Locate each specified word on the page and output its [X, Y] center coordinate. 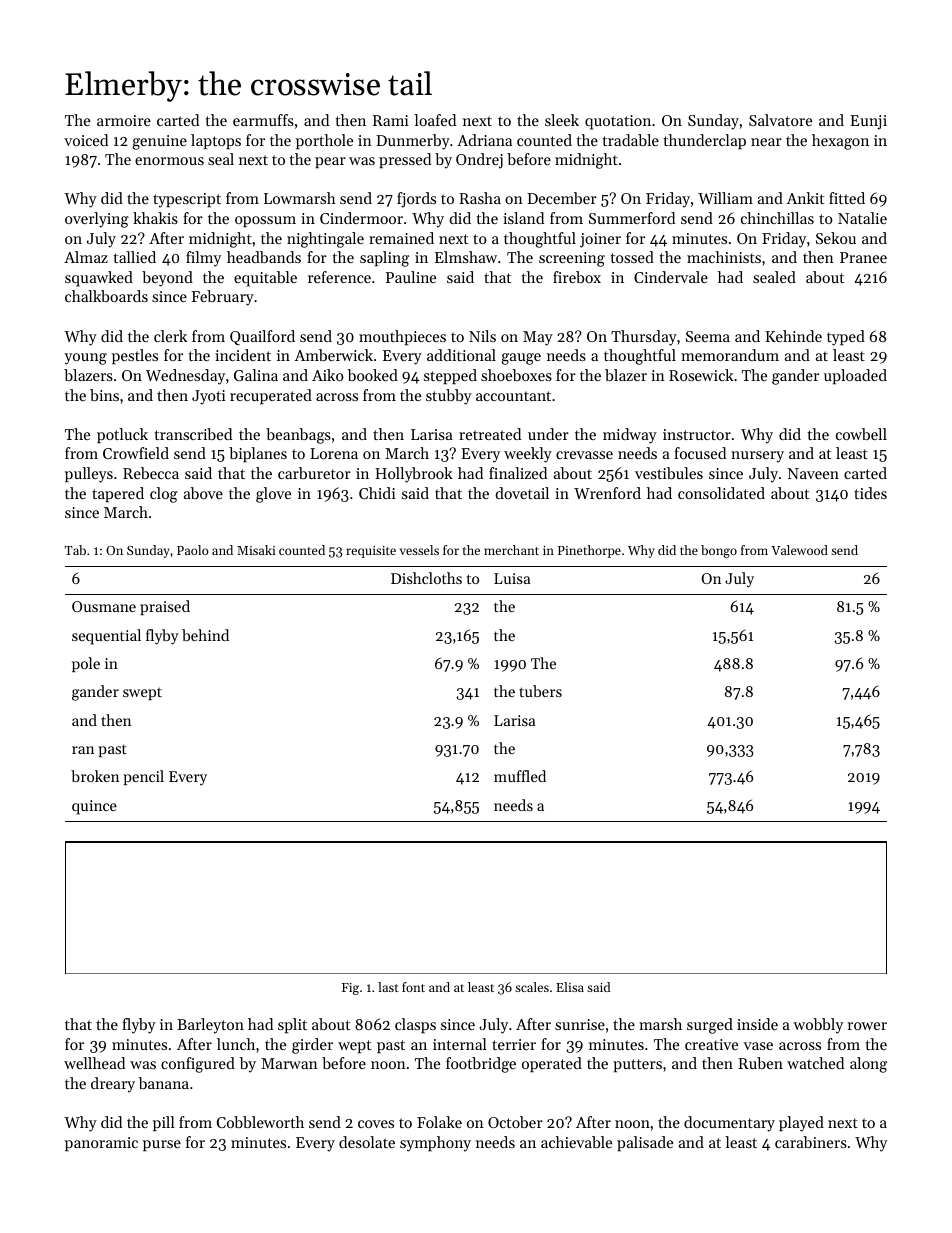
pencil [143, 777]
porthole [324, 141]
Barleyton [210, 1026]
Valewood [799, 550]
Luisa [512, 578]
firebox [577, 277]
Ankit [805, 198]
